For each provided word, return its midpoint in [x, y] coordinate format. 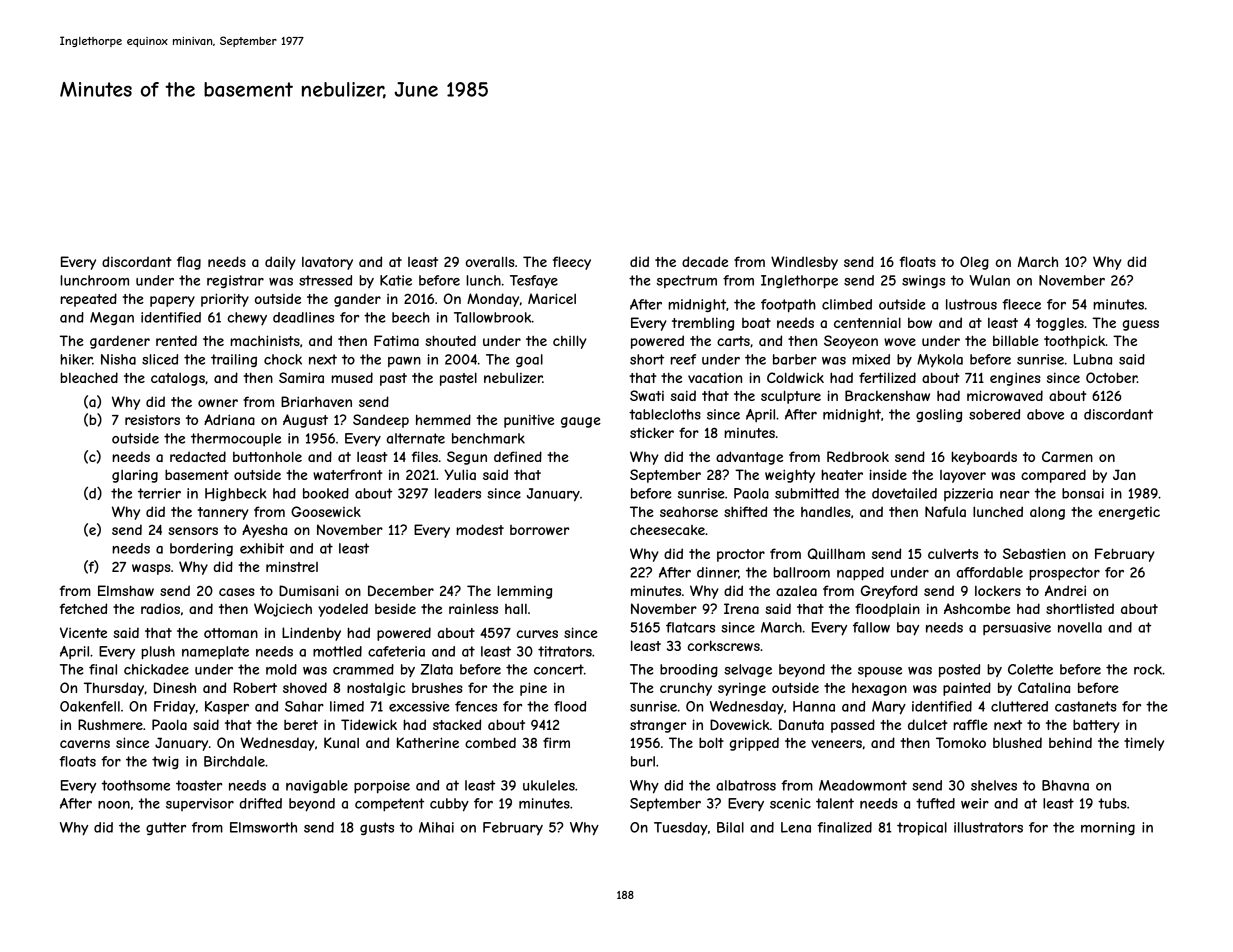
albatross [746, 785]
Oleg [974, 263]
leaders [458, 493]
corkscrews [724, 645]
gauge [581, 422]
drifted [261, 803]
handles [826, 511]
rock [1148, 669]
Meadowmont [863, 785]
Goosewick [326, 511]
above [1045, 414]
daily [280, 263]
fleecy [572, 263]
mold [281, 669]
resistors [152, 419]
